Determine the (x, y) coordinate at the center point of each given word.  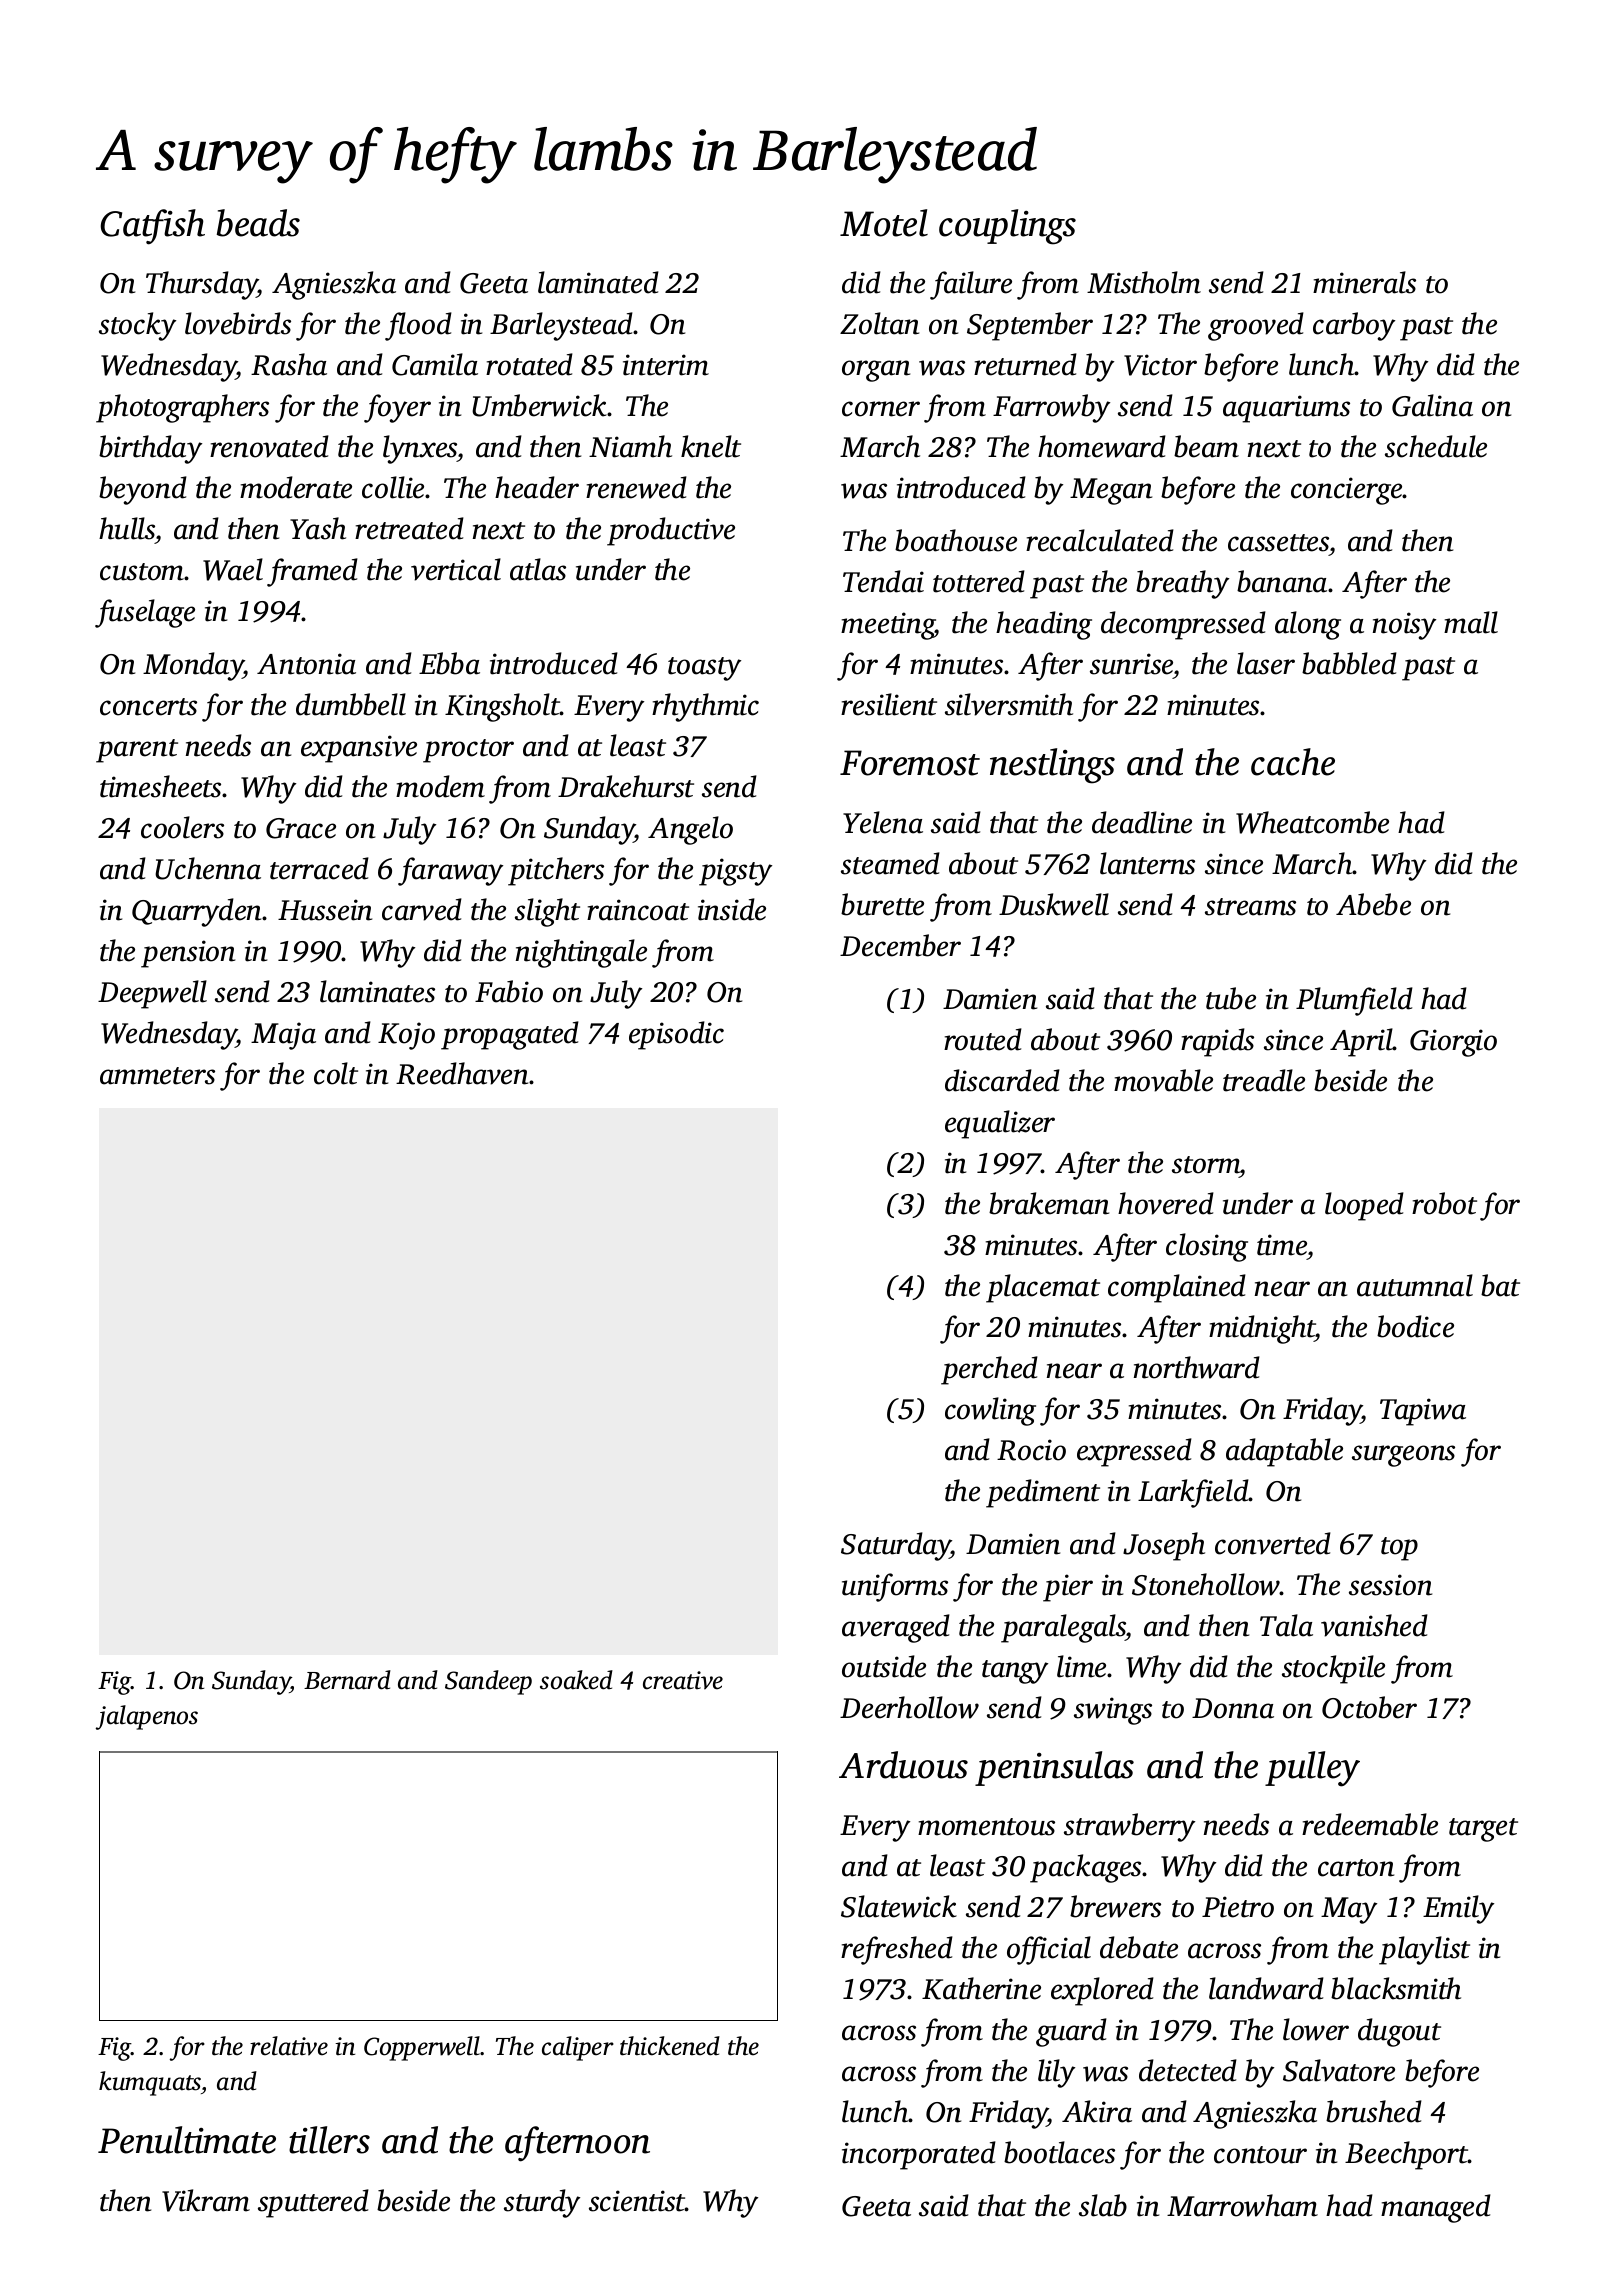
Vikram (206, 2200)
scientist (637, 2201)
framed (312, 572)
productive (671, 531)
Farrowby (1051, 408)
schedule (1436, 446)
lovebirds (238, 323)
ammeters (157, 1076)
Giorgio (1453, 1043)
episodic (676, 1035)
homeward (1102, 446)
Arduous (903, 1765)
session (1390, 1585)
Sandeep (488, 1682)
